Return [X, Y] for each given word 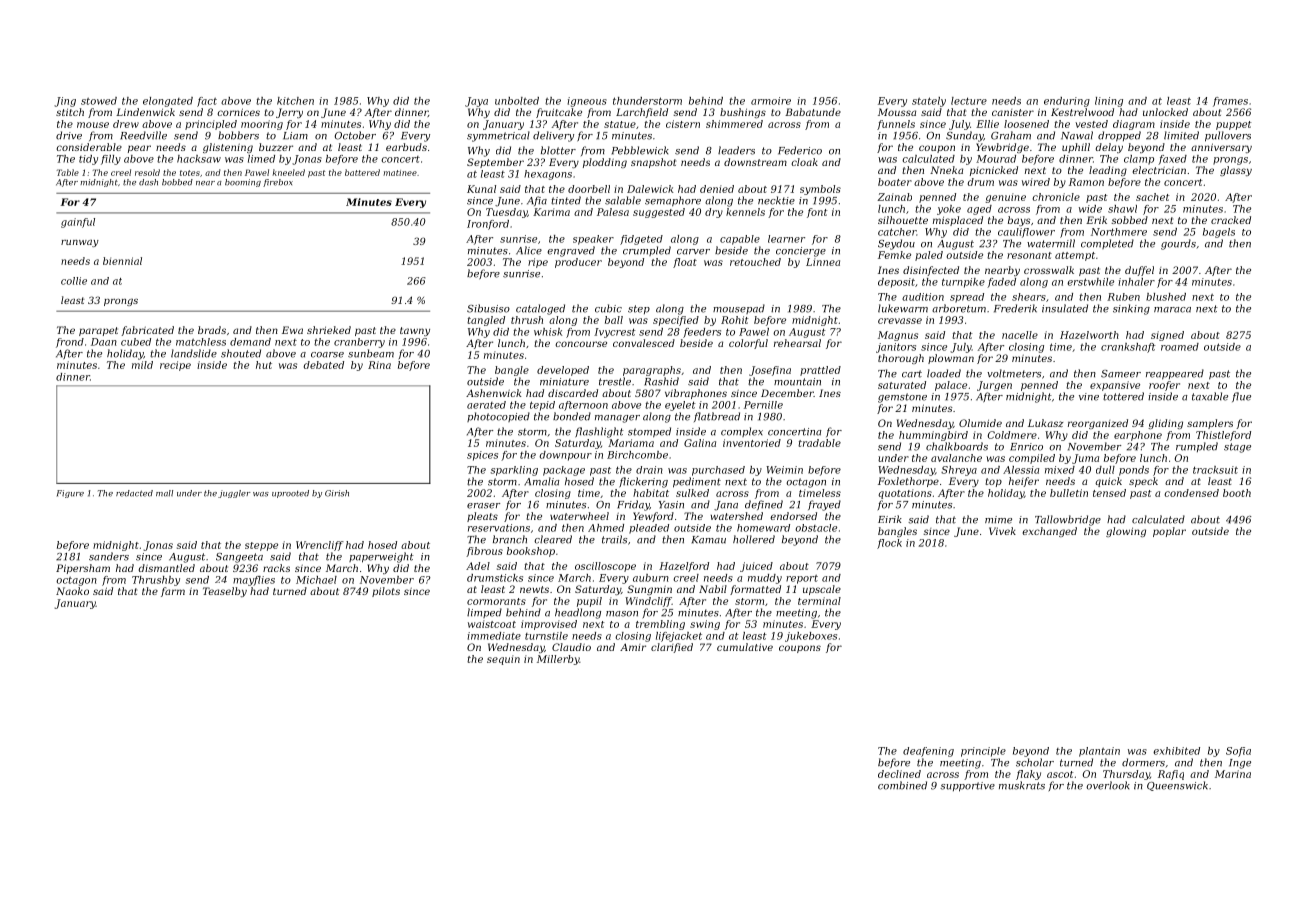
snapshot [653, 163]
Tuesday [506, 213]
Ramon [1086, 182]
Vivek [1002, 531]
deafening [928, 752]
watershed [737, 516]
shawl [1122, 209]
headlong [578, 613]
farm [173, 592]
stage [1237, 448]
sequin [503, 660]
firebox [278, 183]
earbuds [406, 147]
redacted [134, 493]
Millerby [558, 660]
